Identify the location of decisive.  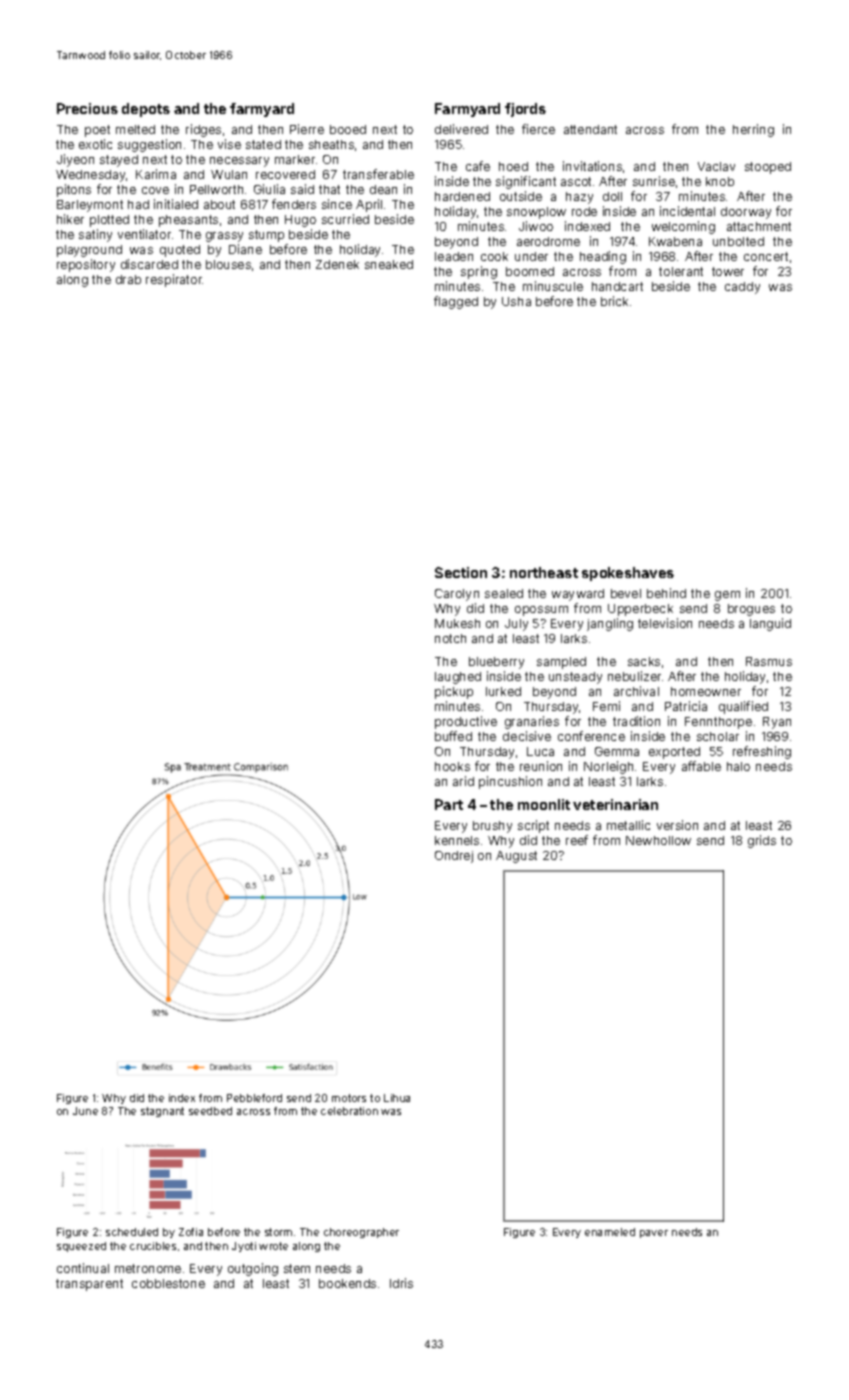
(527, 736).
